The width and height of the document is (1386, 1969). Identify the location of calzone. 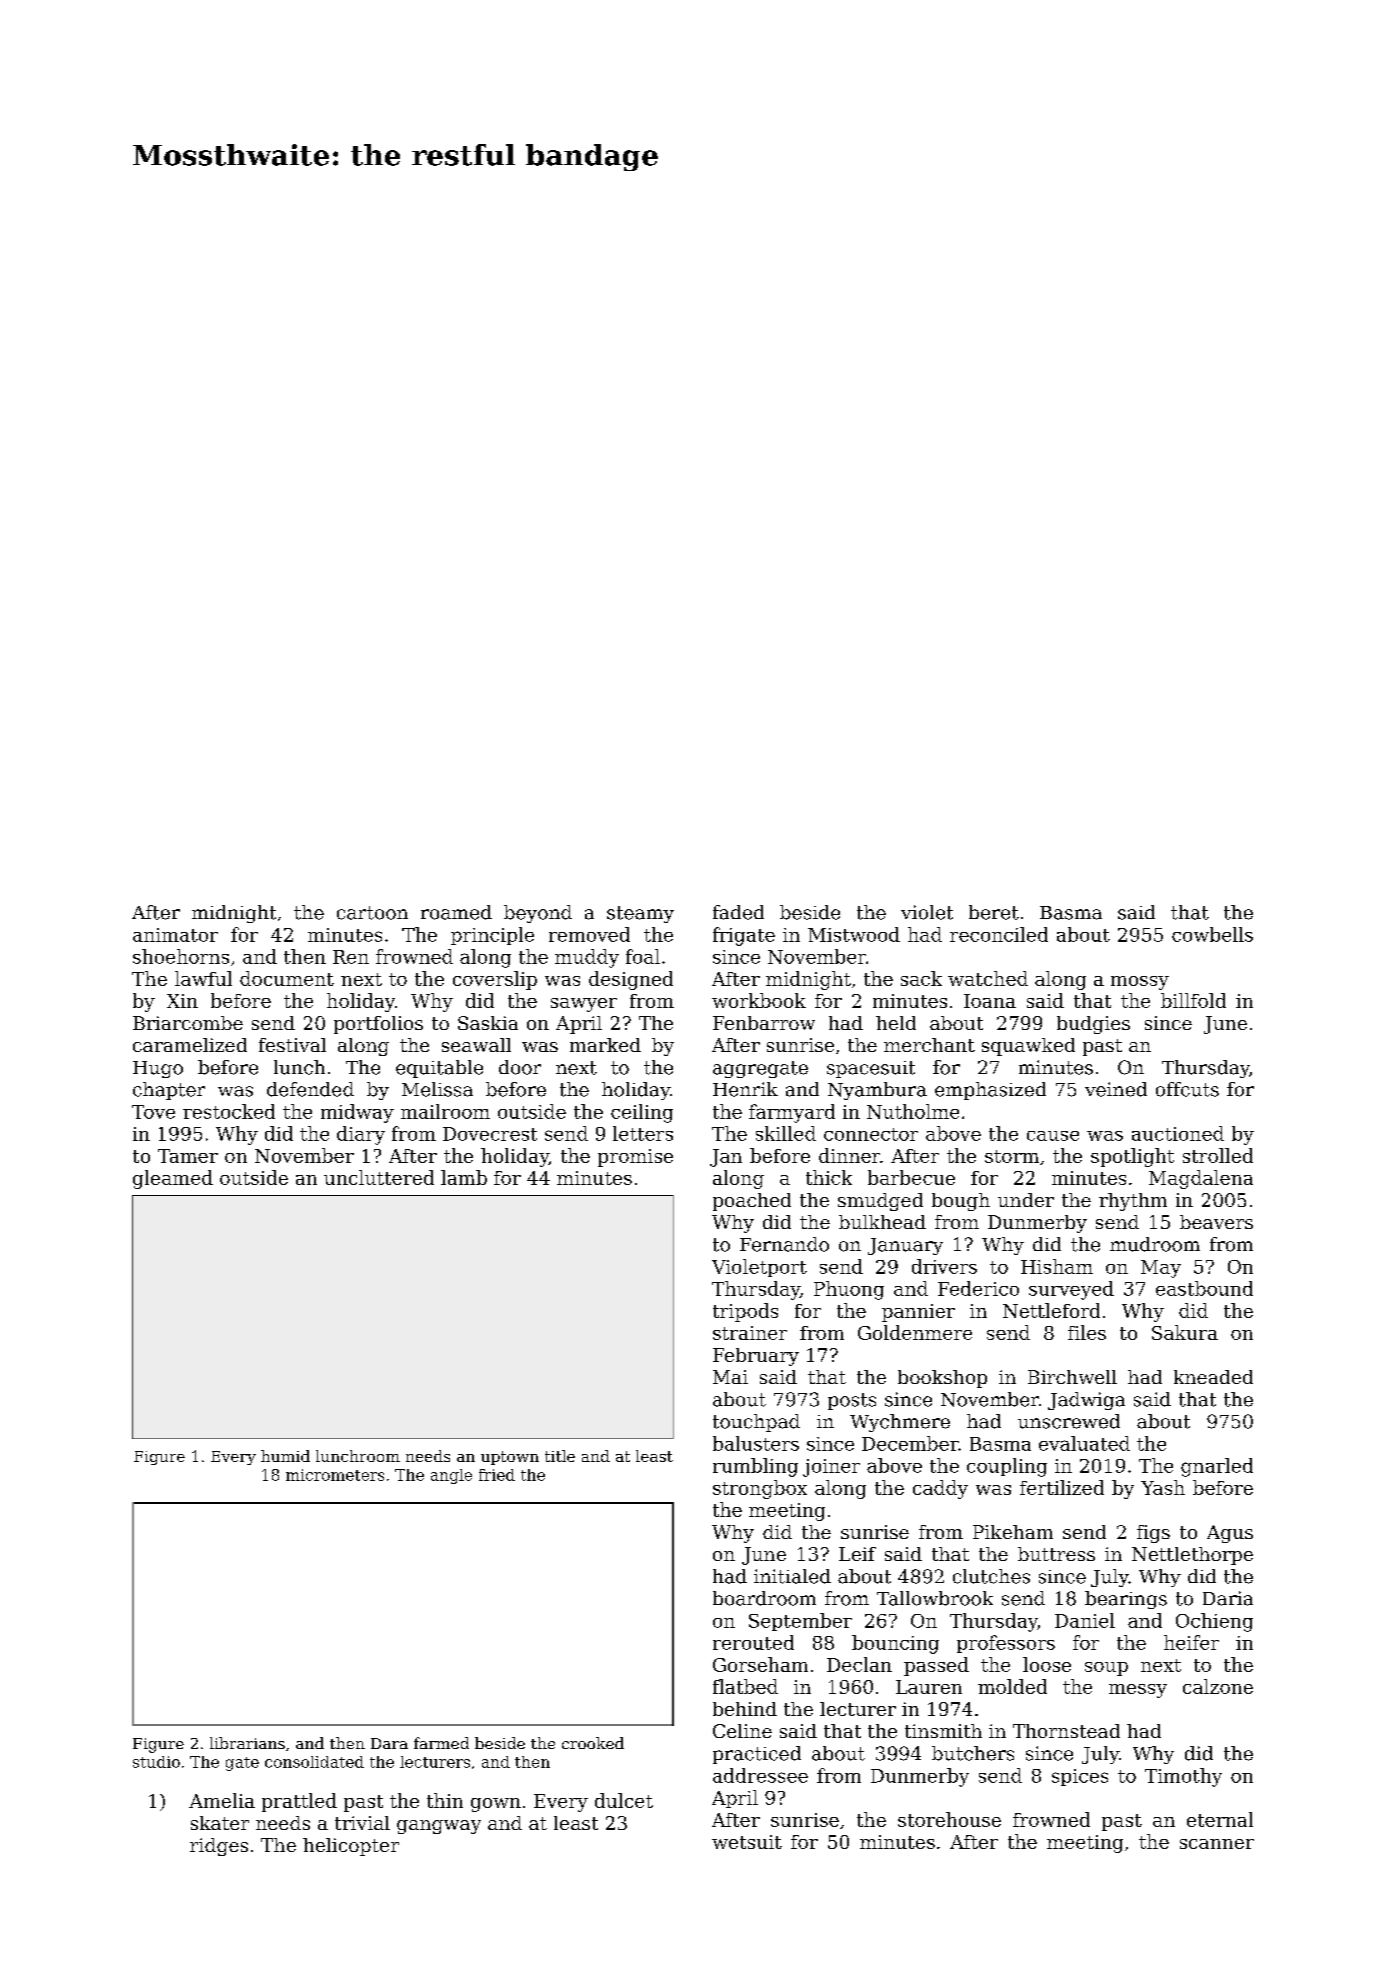
(1218, 1686).
